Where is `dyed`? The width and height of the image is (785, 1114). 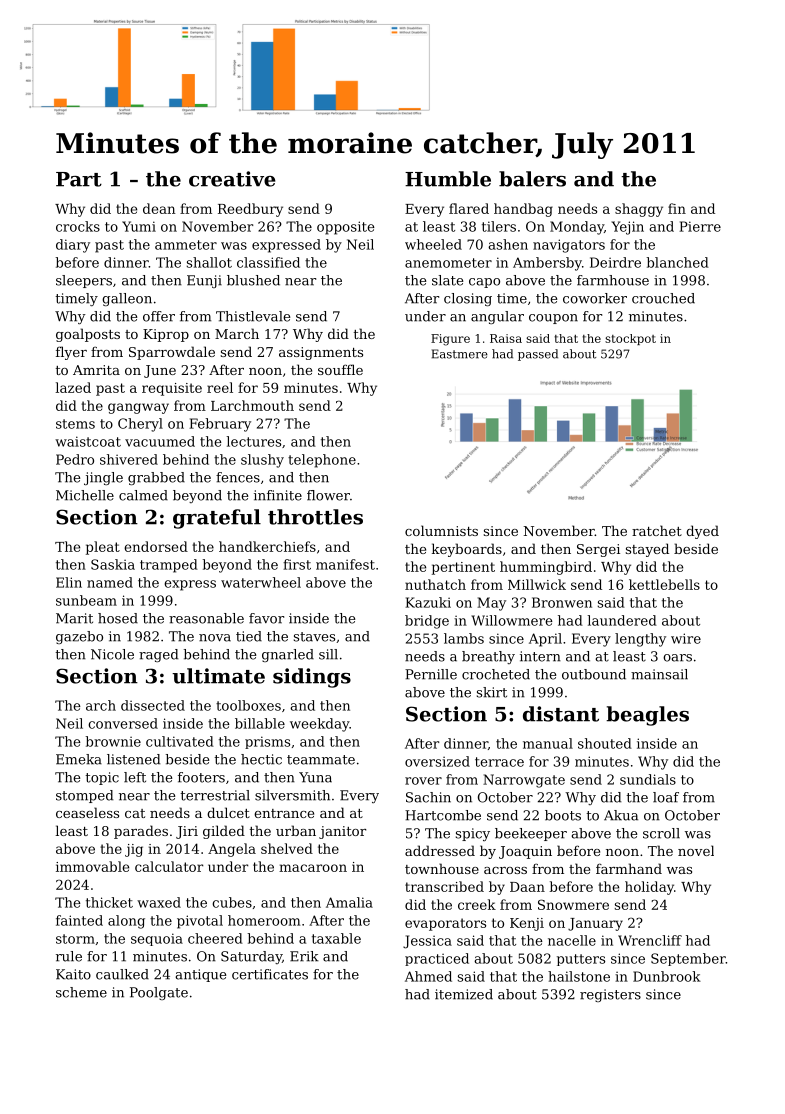 dyed is located at coordinates (702, 532).
